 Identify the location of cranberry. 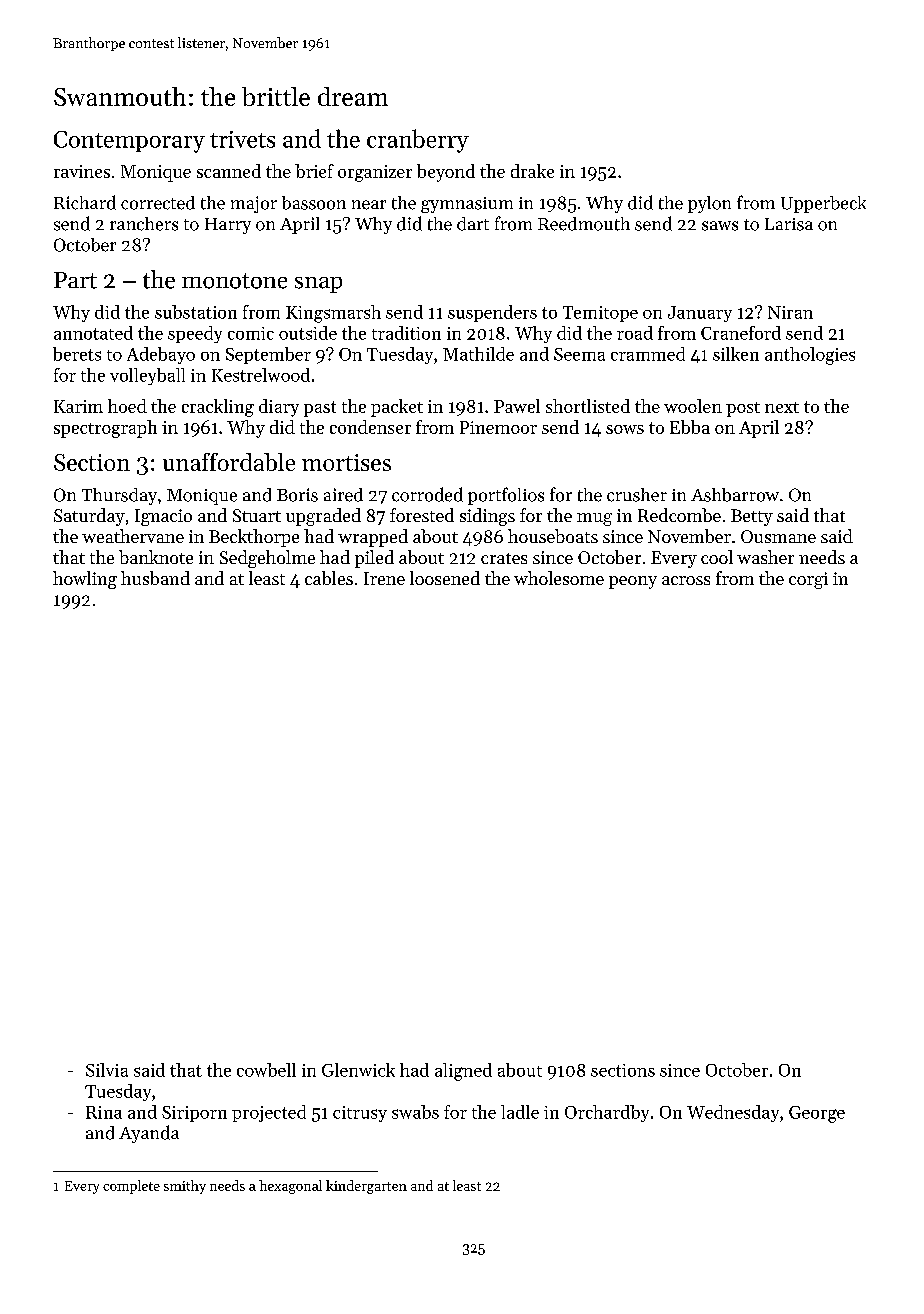
(418, 141).
